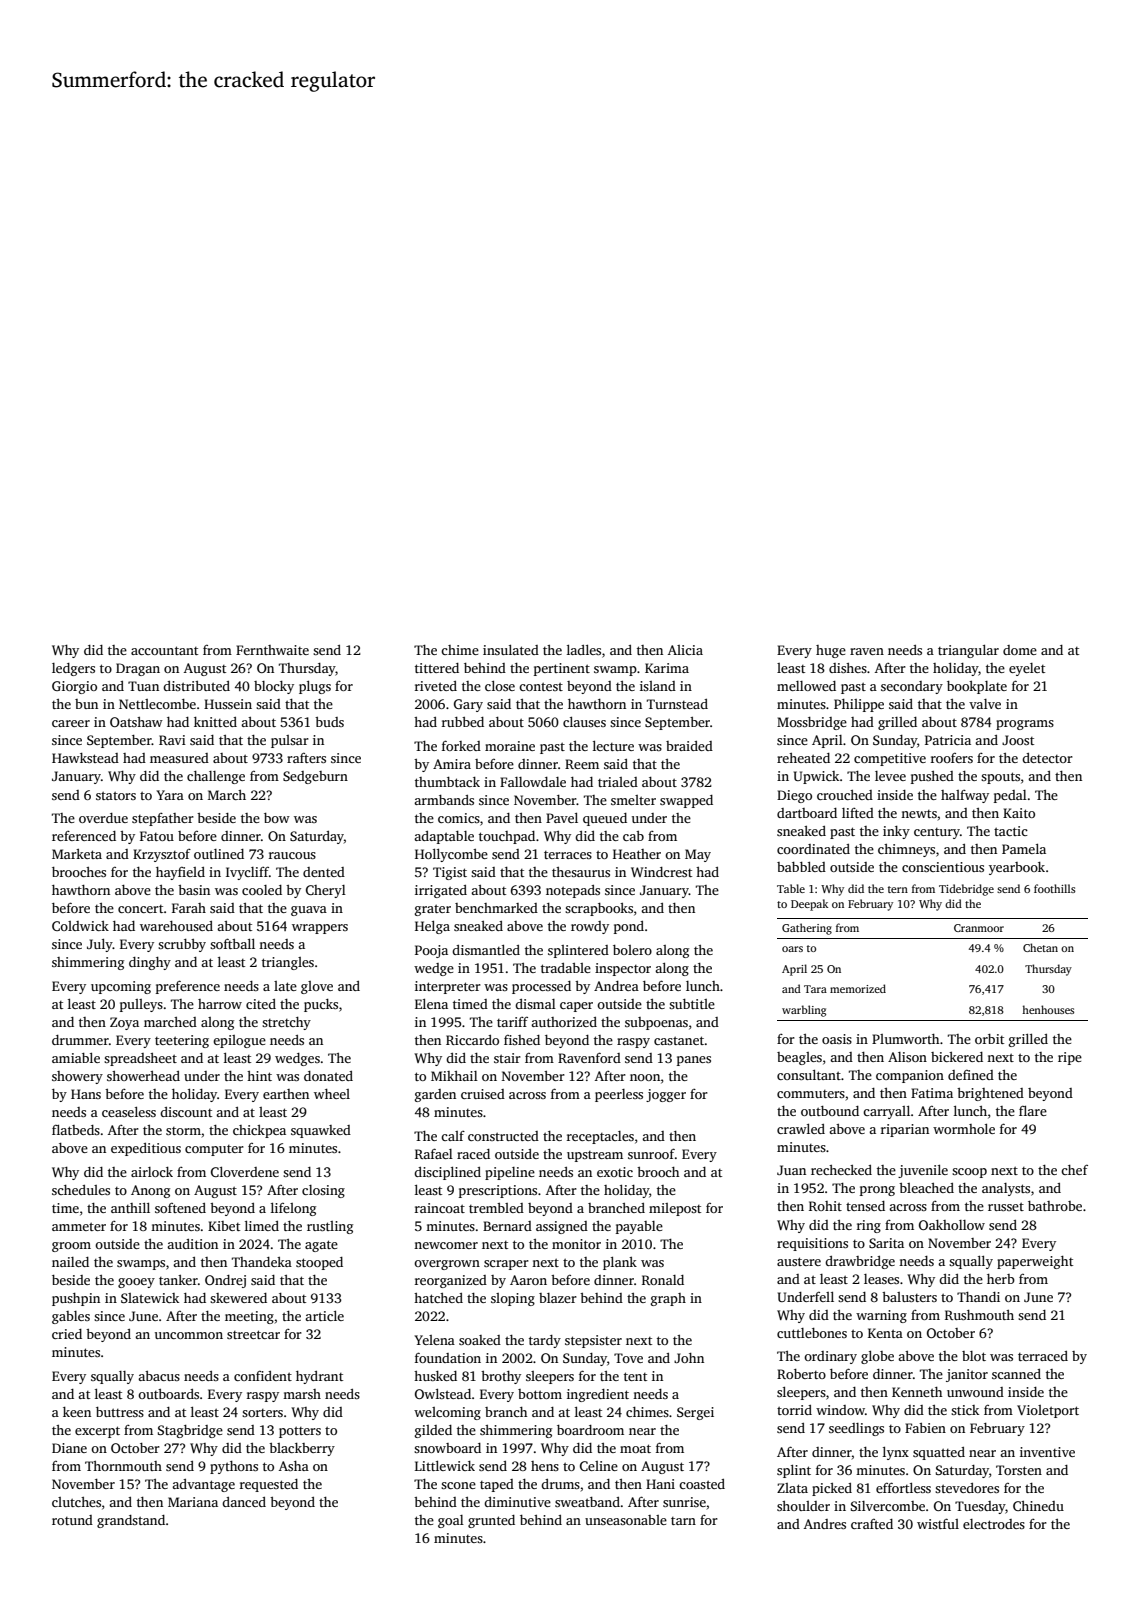  Describe the element at coordinates (799, 1058) in the page. I see `beagles` at that location.
